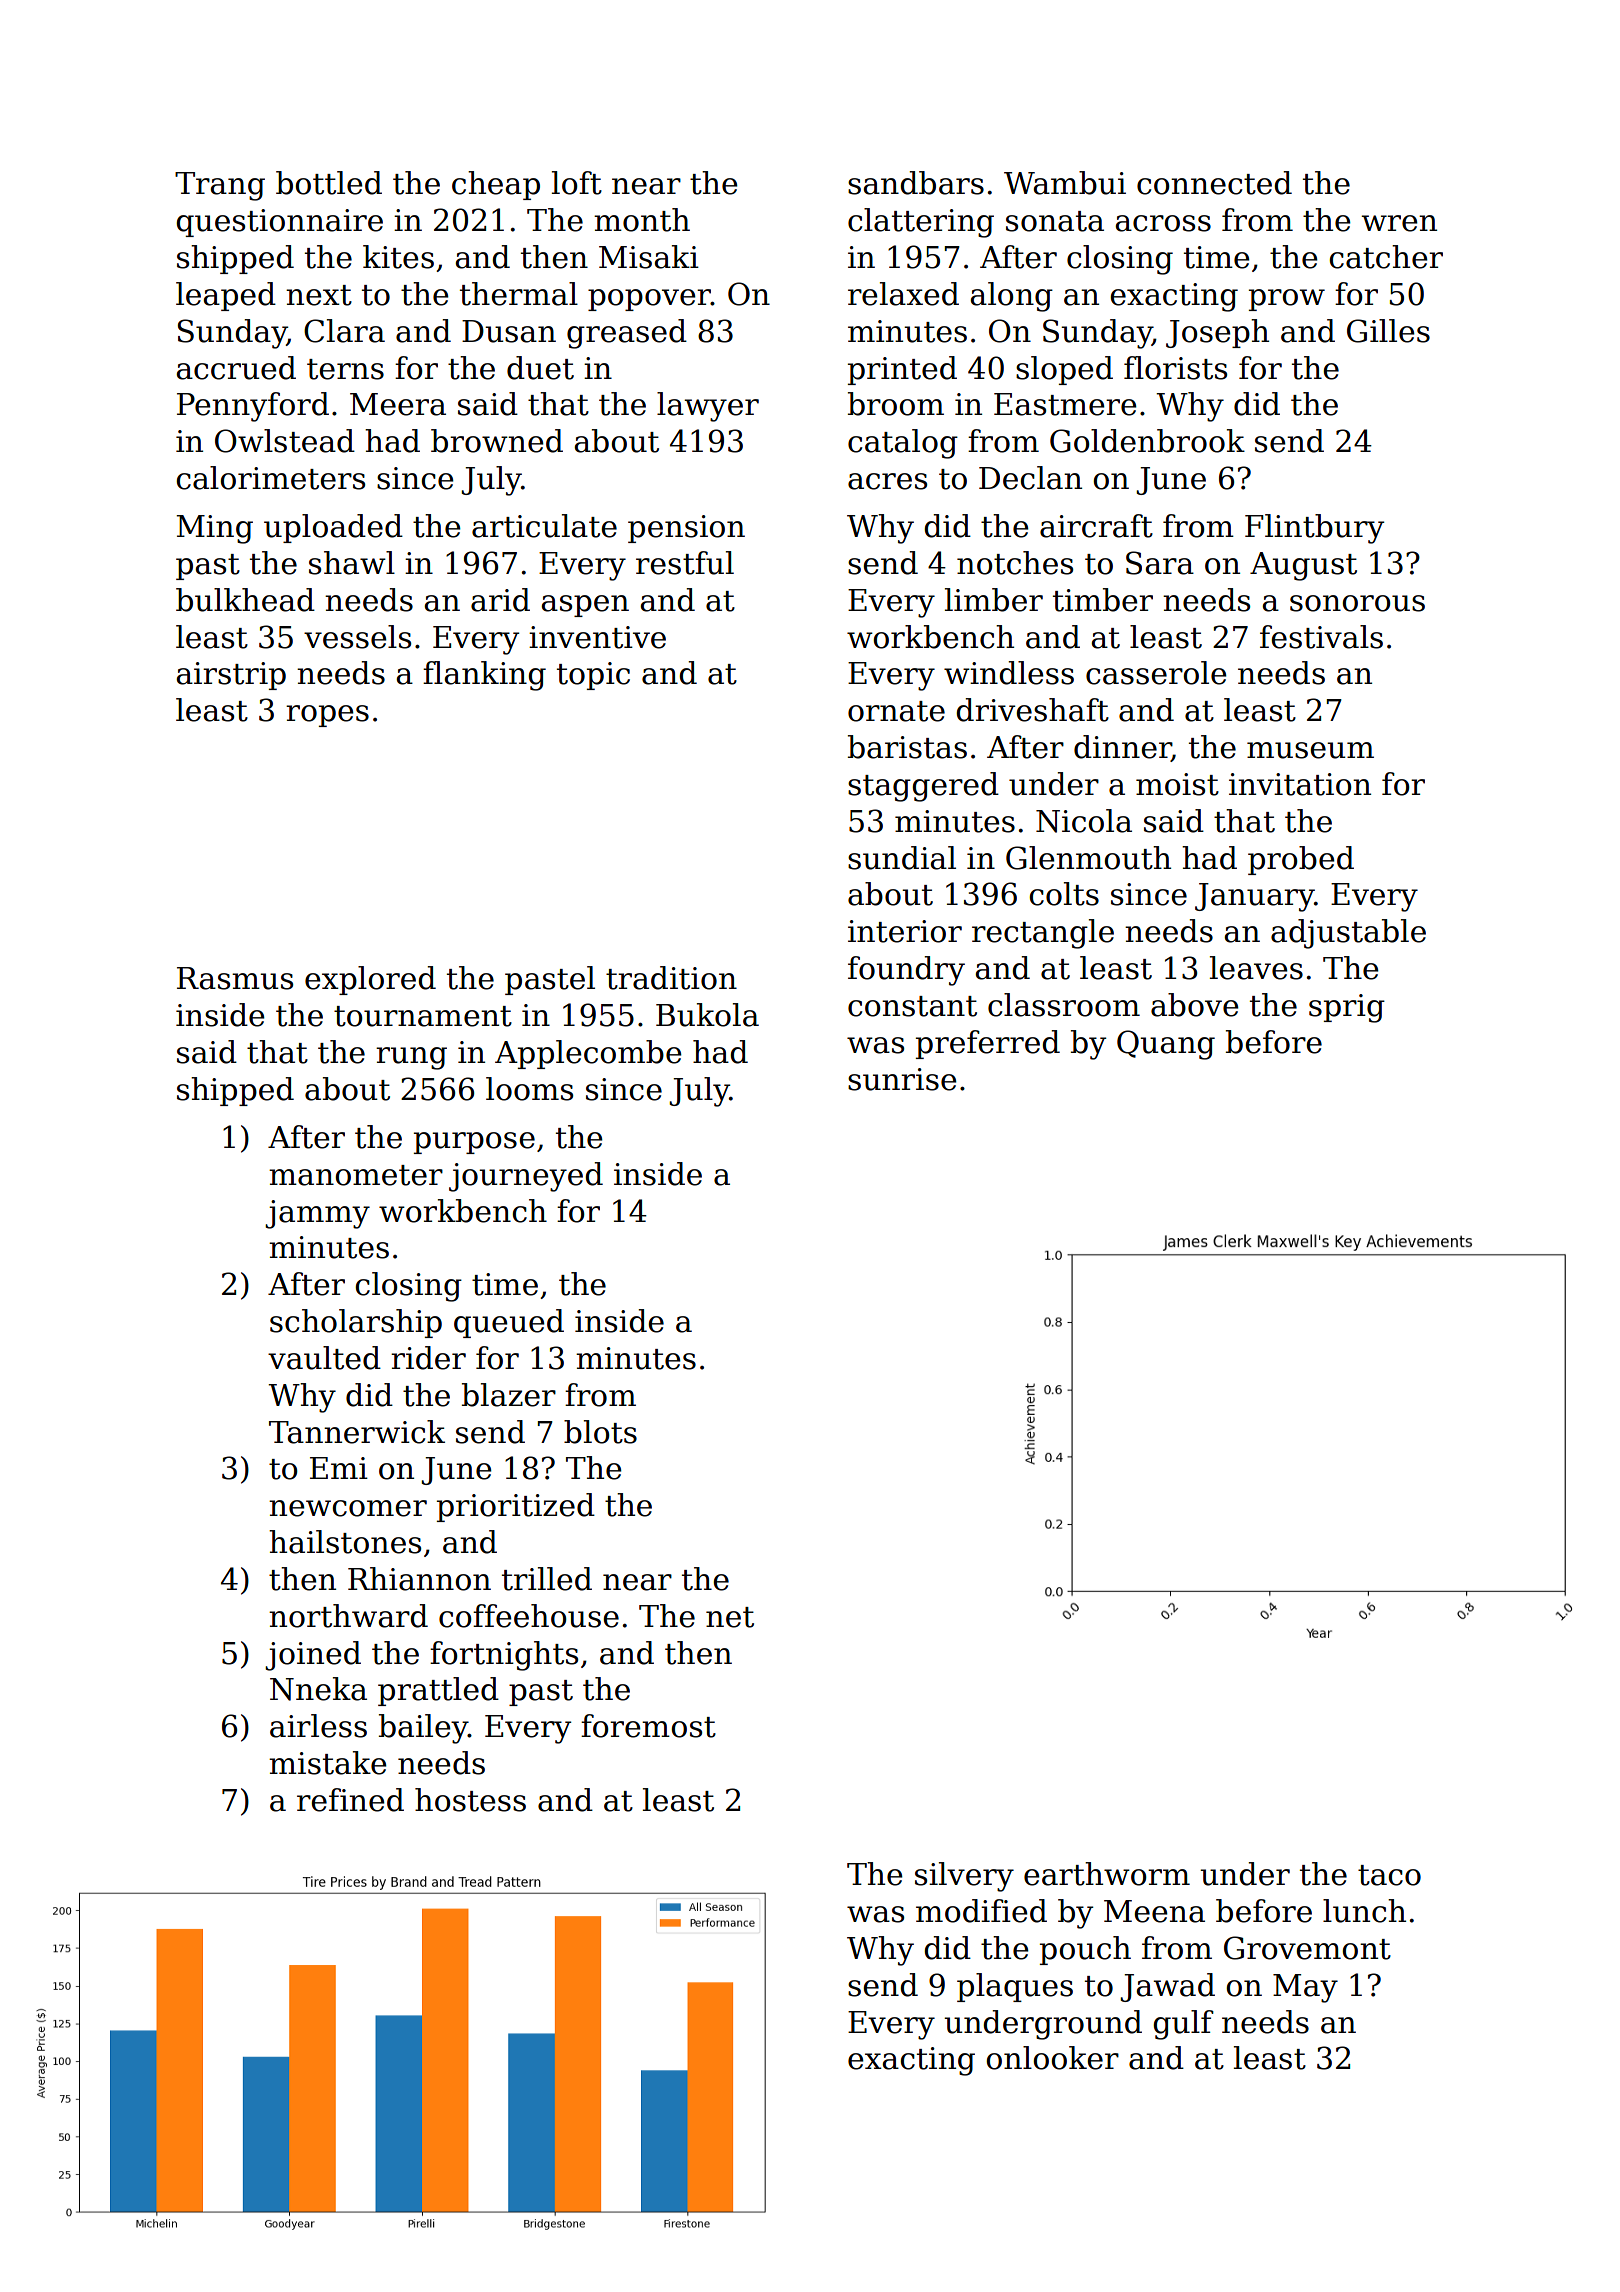 This screenshot has width=1620, height=2292. What do you see at coordinates (329, 183) in the screenshot?
I see `bottled` at bounding box center [329, 183].
